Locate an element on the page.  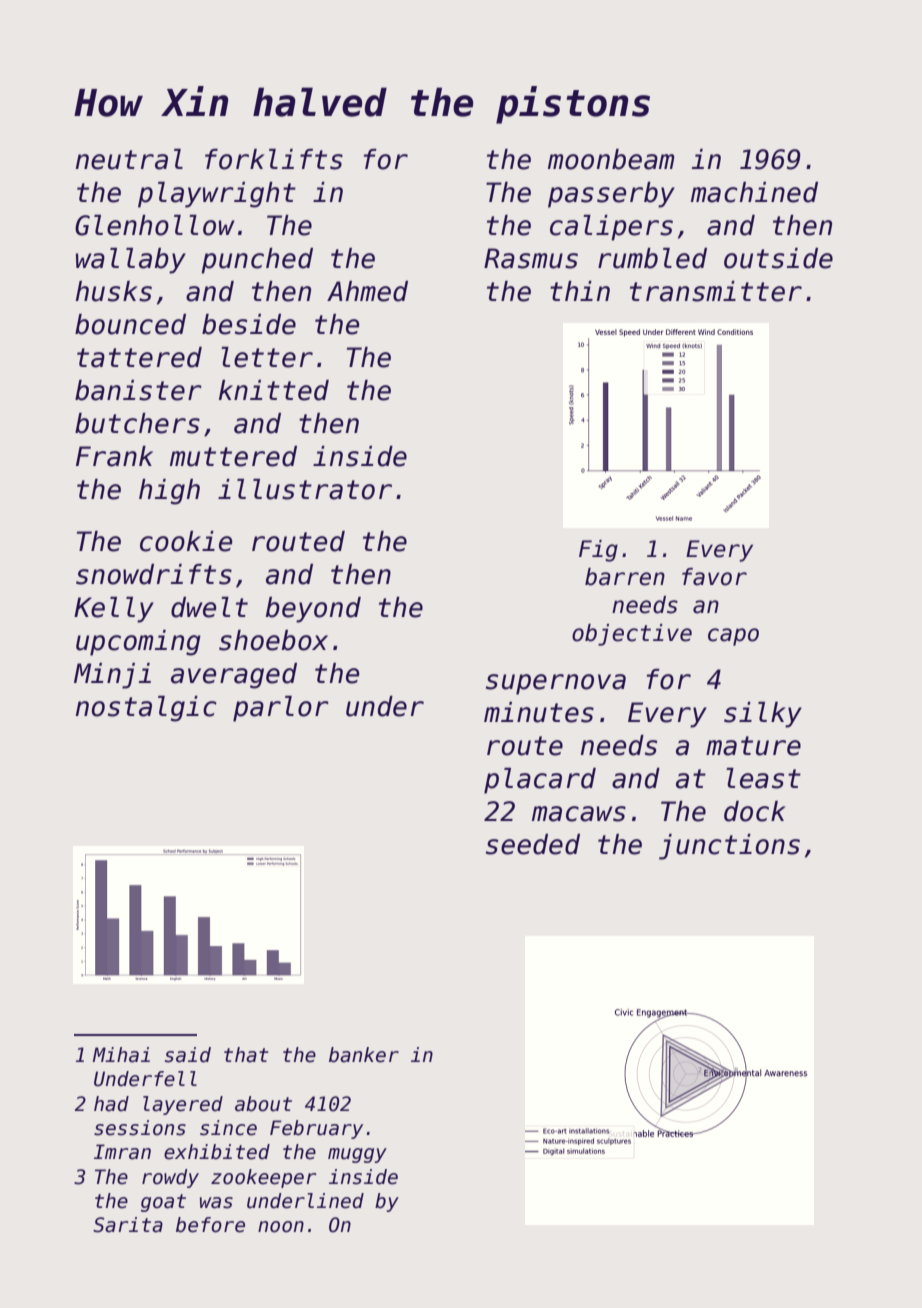
Ahmed is located at coordinates (367, 291).
